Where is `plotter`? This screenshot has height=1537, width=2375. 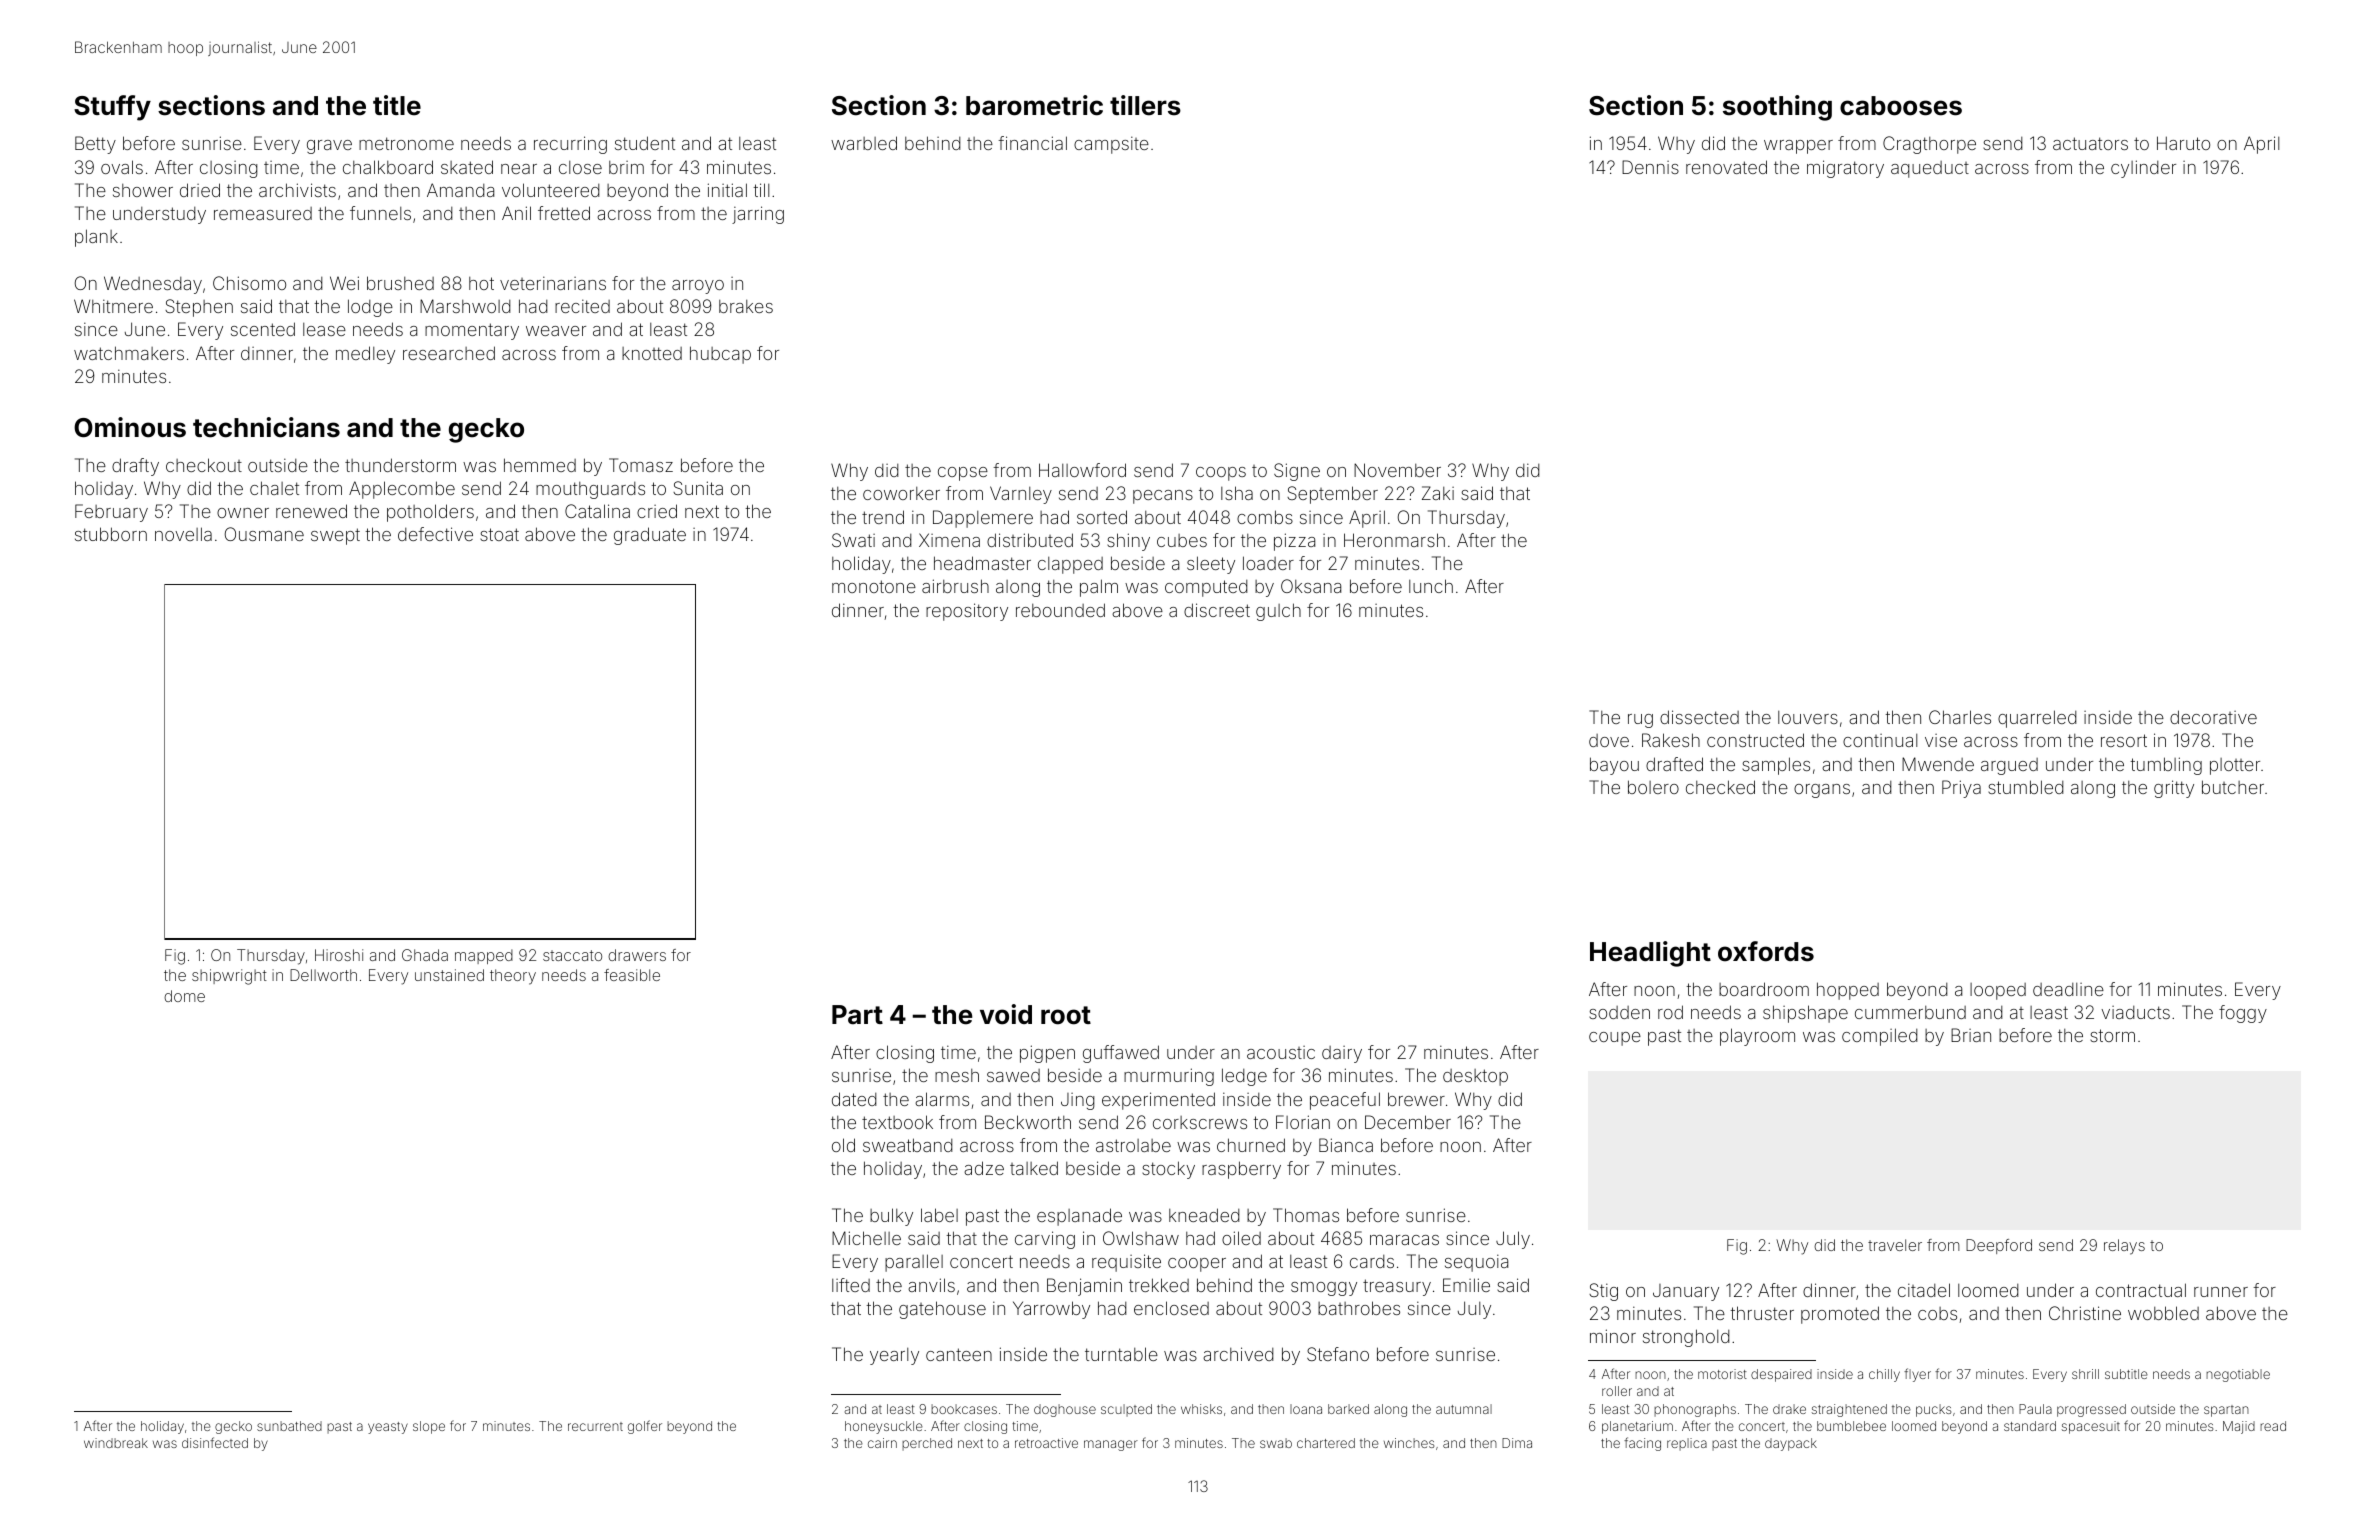
plotter is located at coordinates (2235, 766).
